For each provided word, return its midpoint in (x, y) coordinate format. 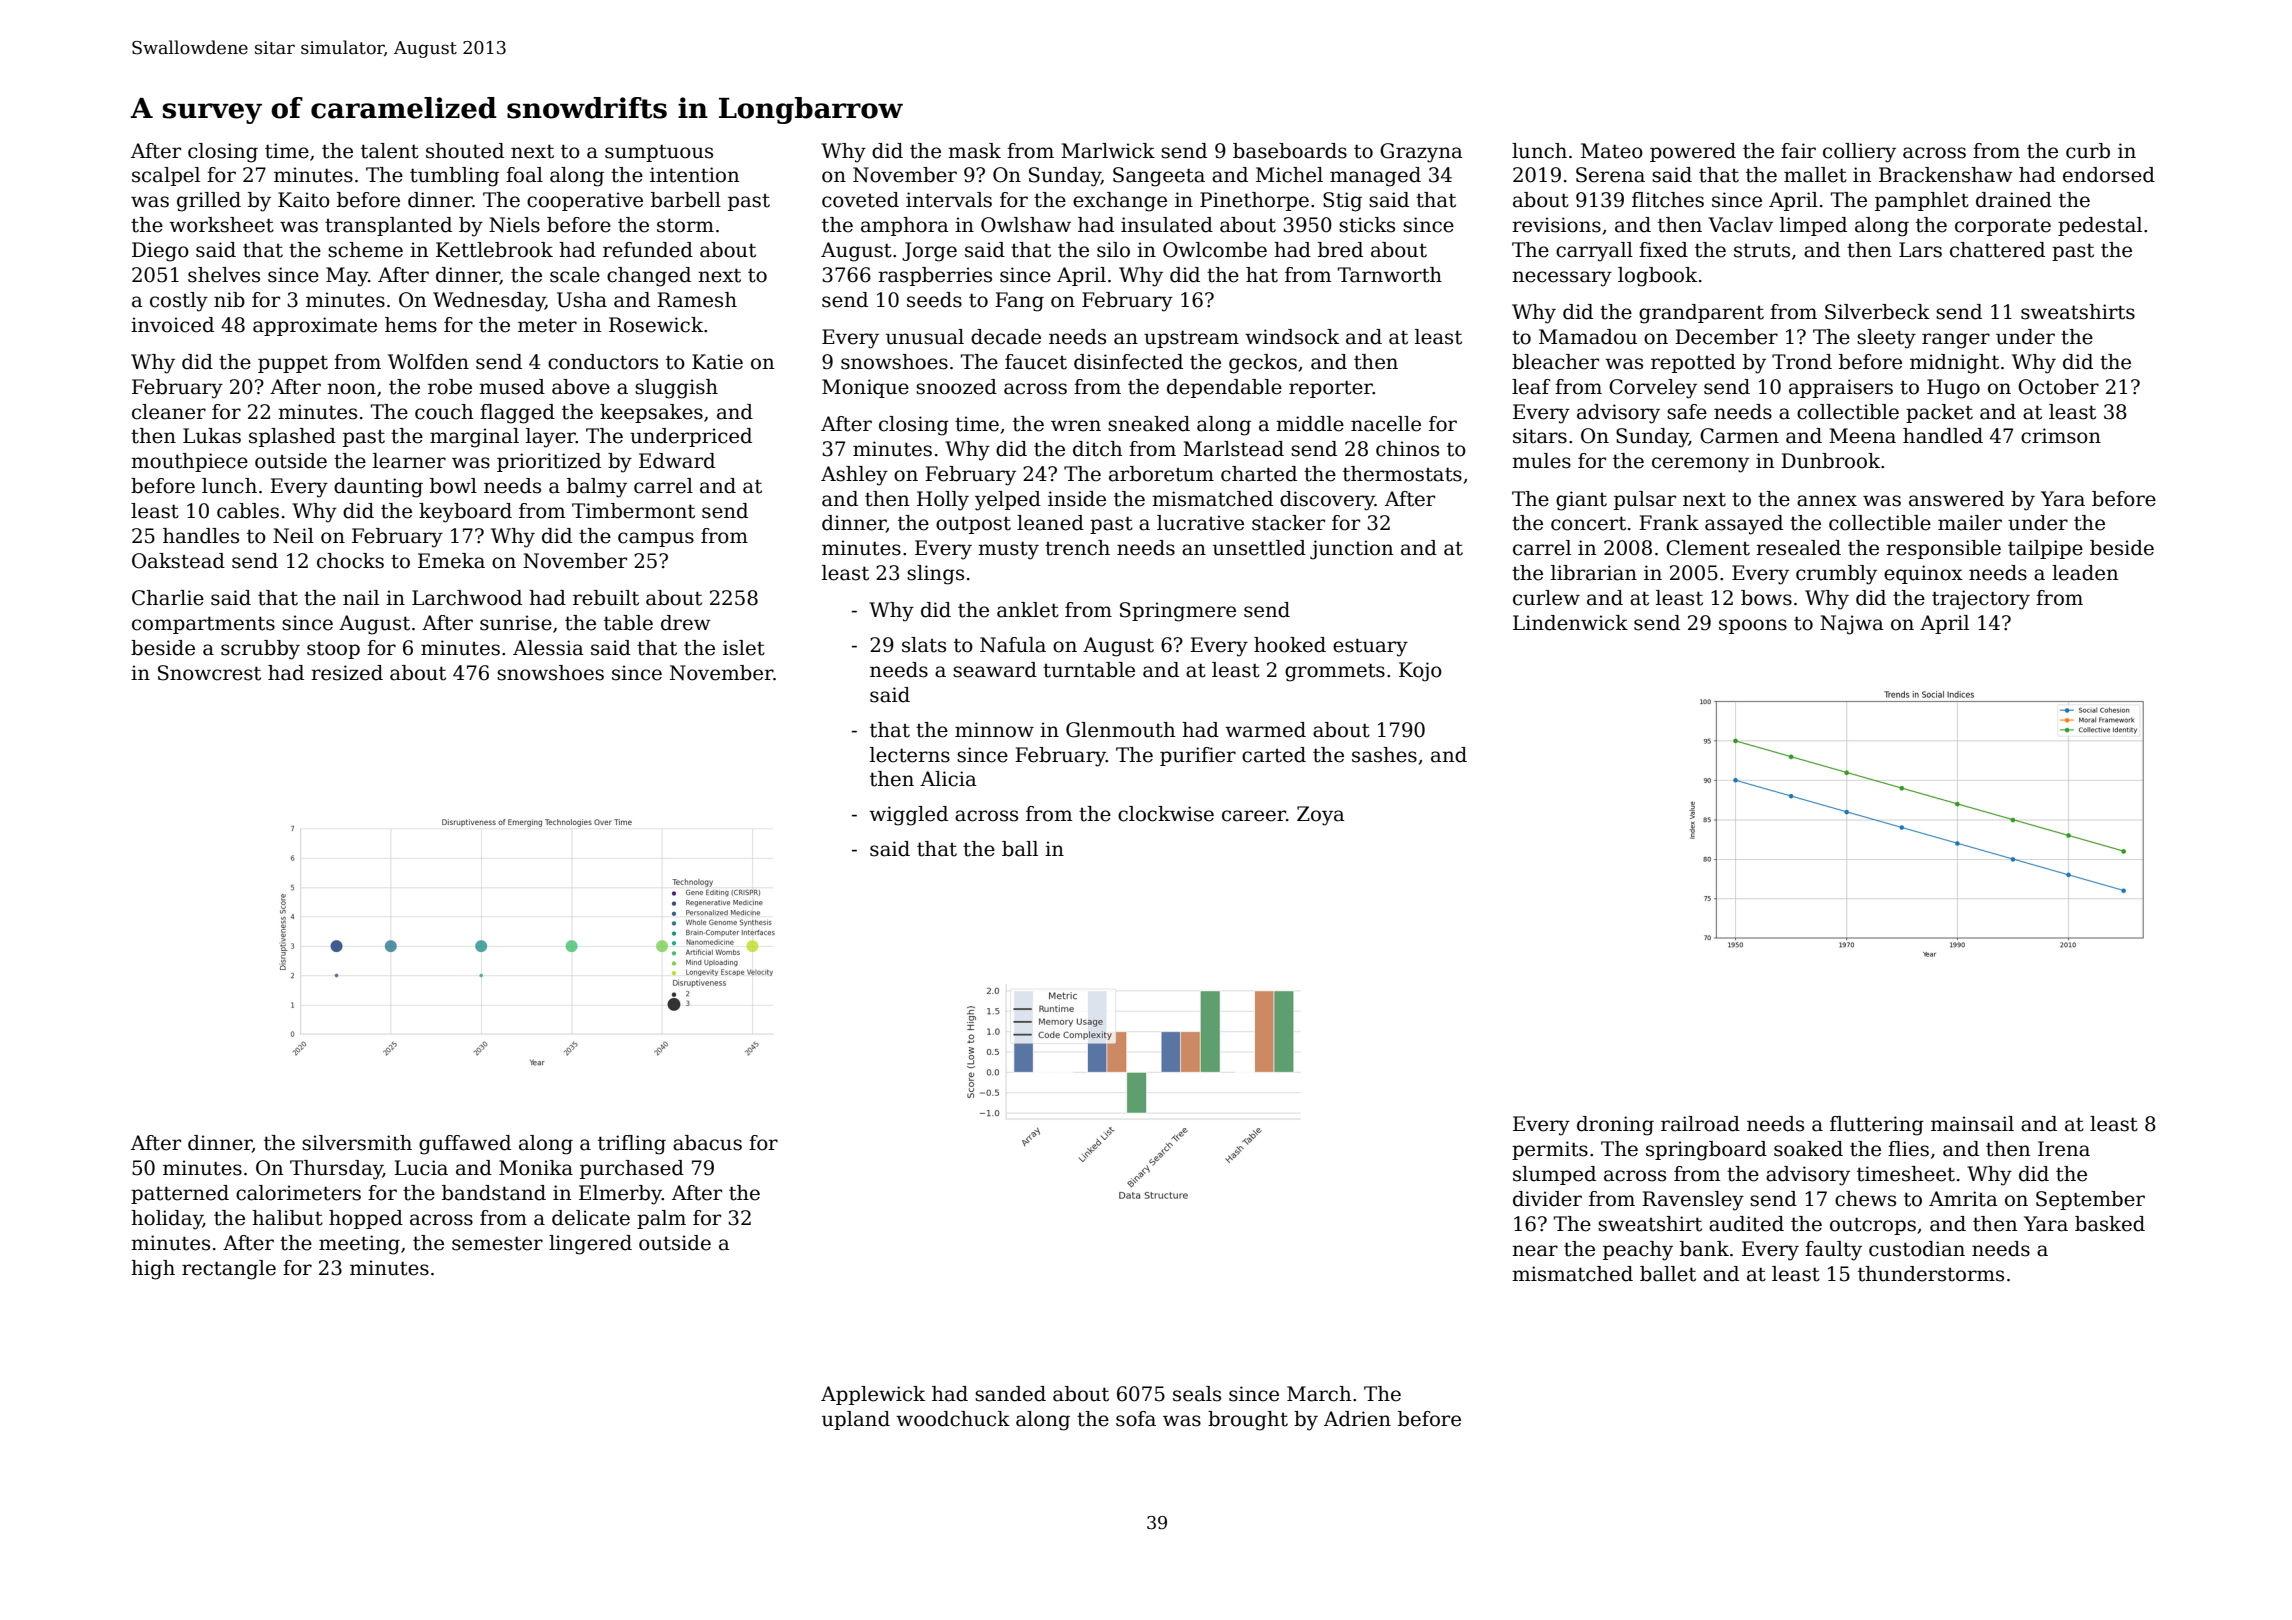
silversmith (357, 1143)
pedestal (2100, 226)
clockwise (1166, 814)
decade (1006, 337)
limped (1813, 226)
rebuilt (606, 598)
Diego (160, 252)
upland (856, 1420)
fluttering (1877, 1126)
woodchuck (953, 1419)
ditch (1097, 449)
